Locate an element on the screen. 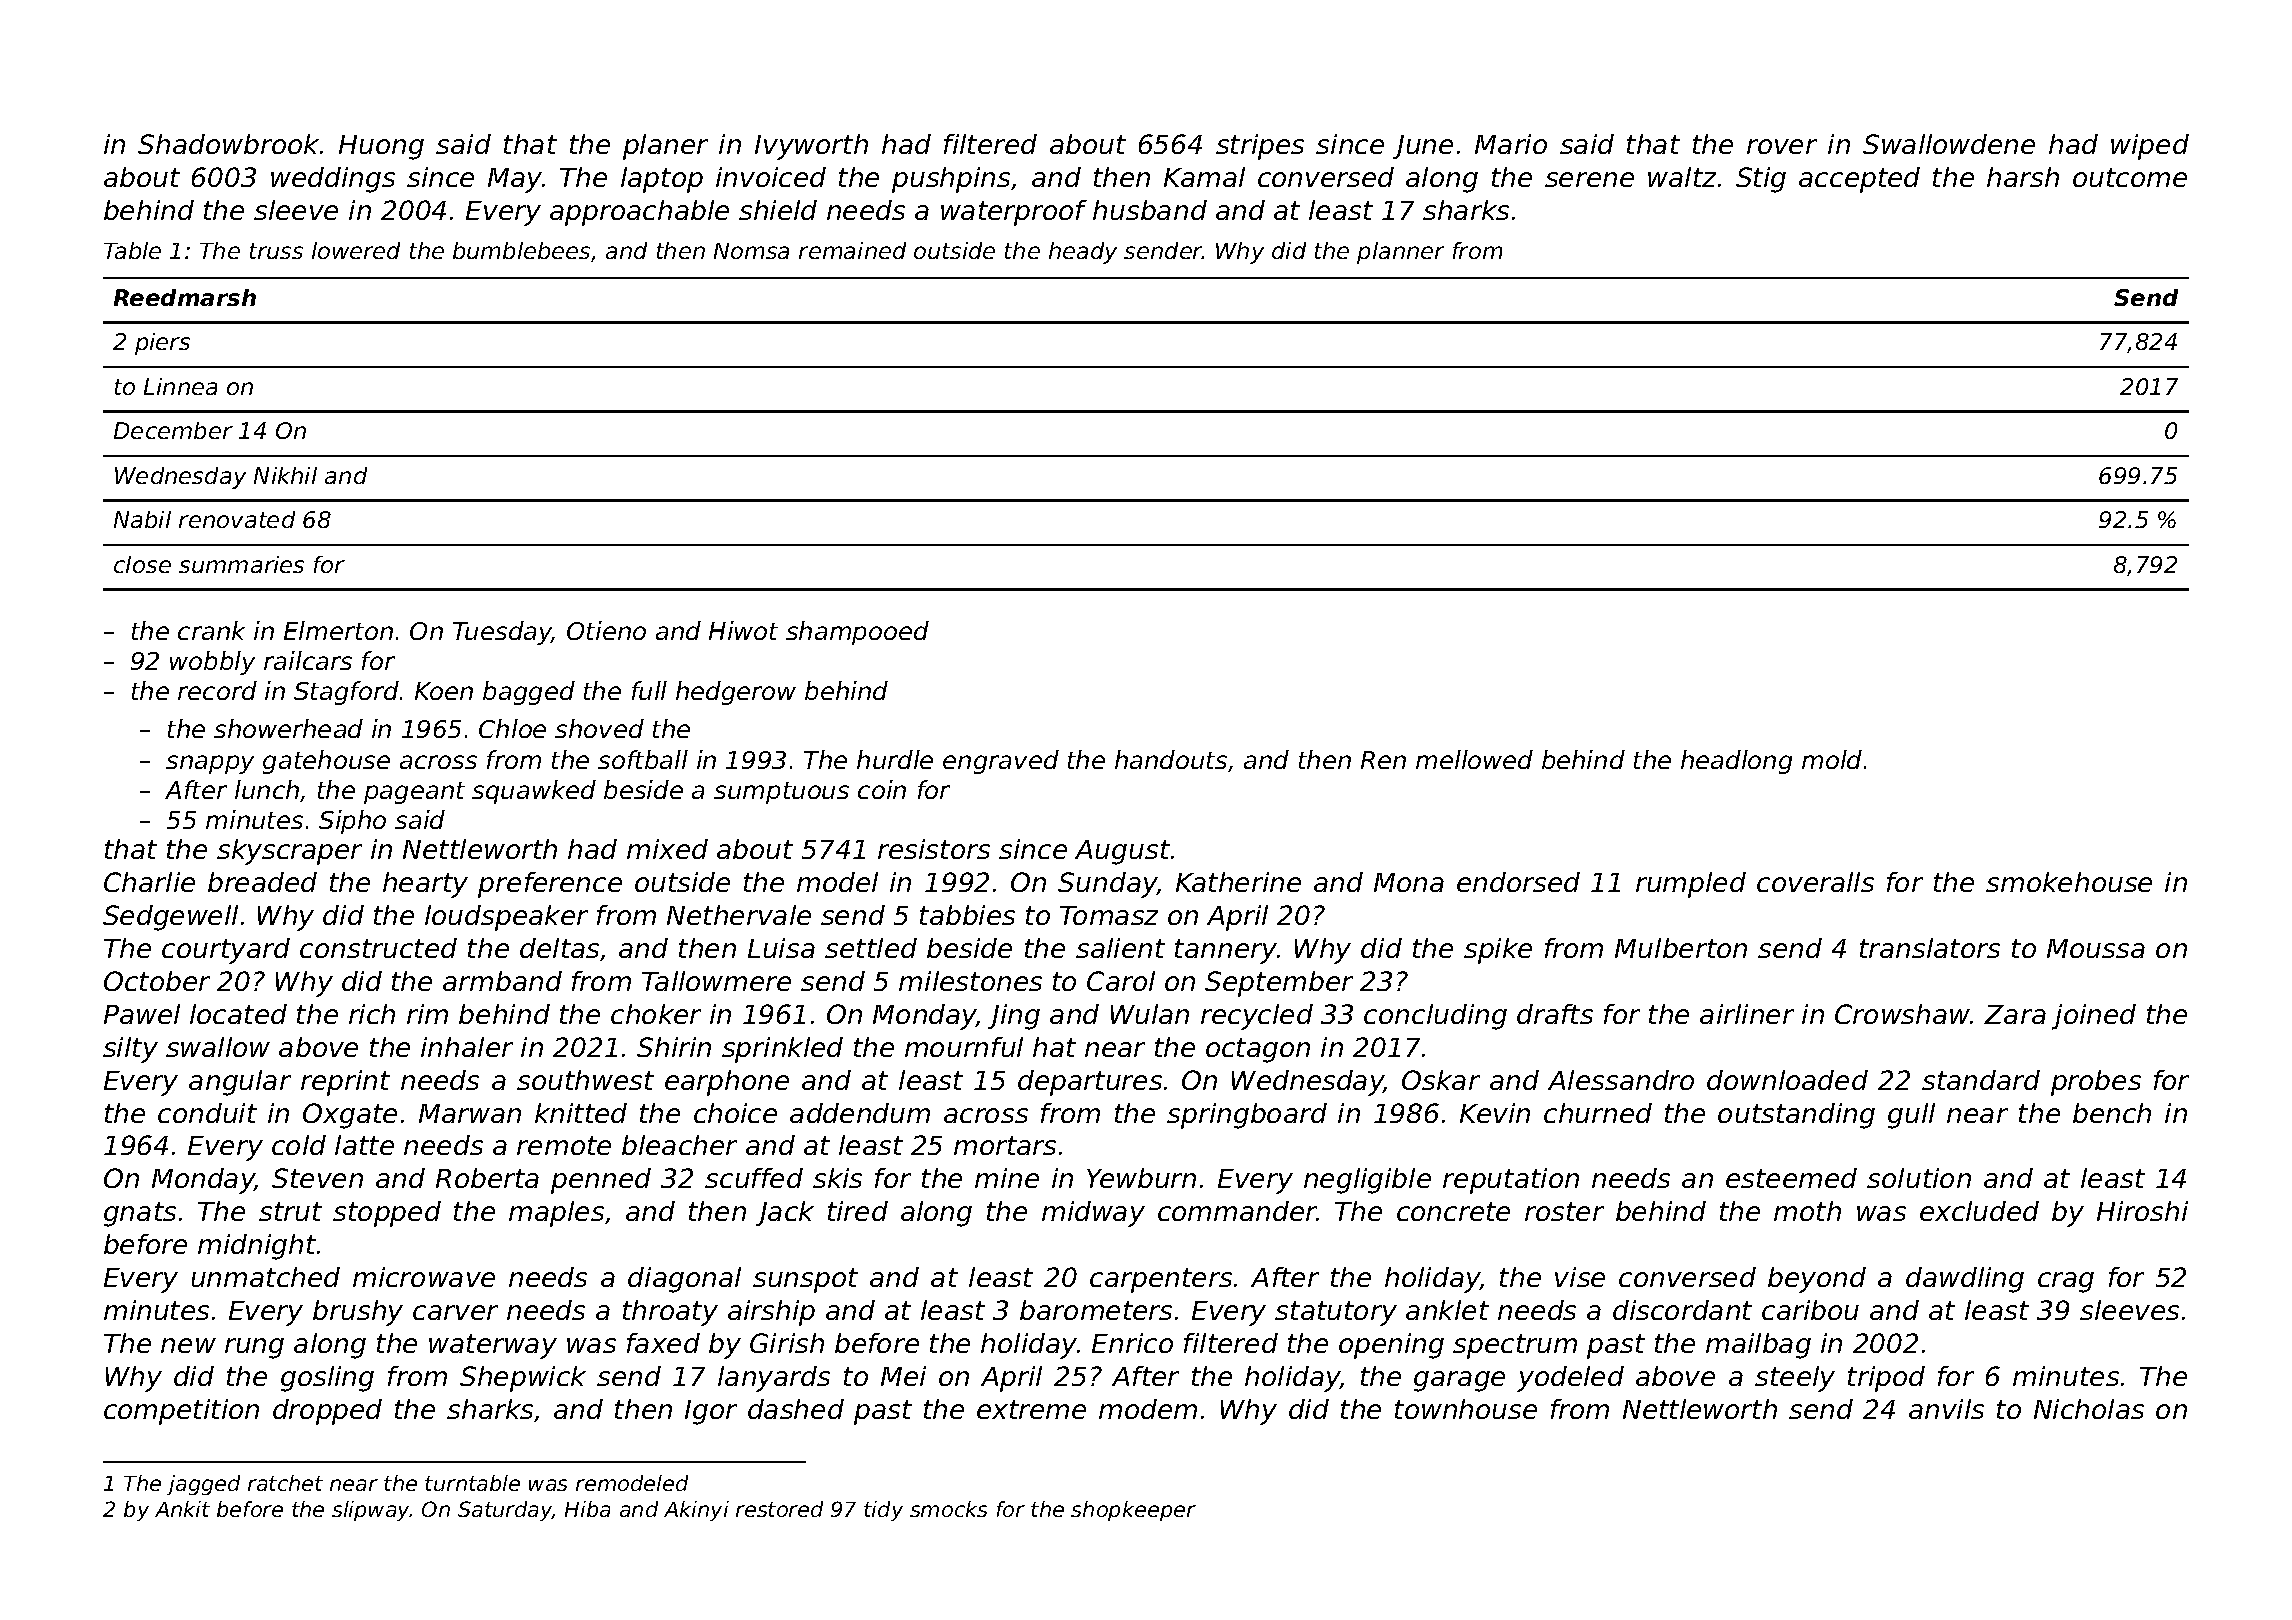  beyond is located at coordinates (1817, 1280).
